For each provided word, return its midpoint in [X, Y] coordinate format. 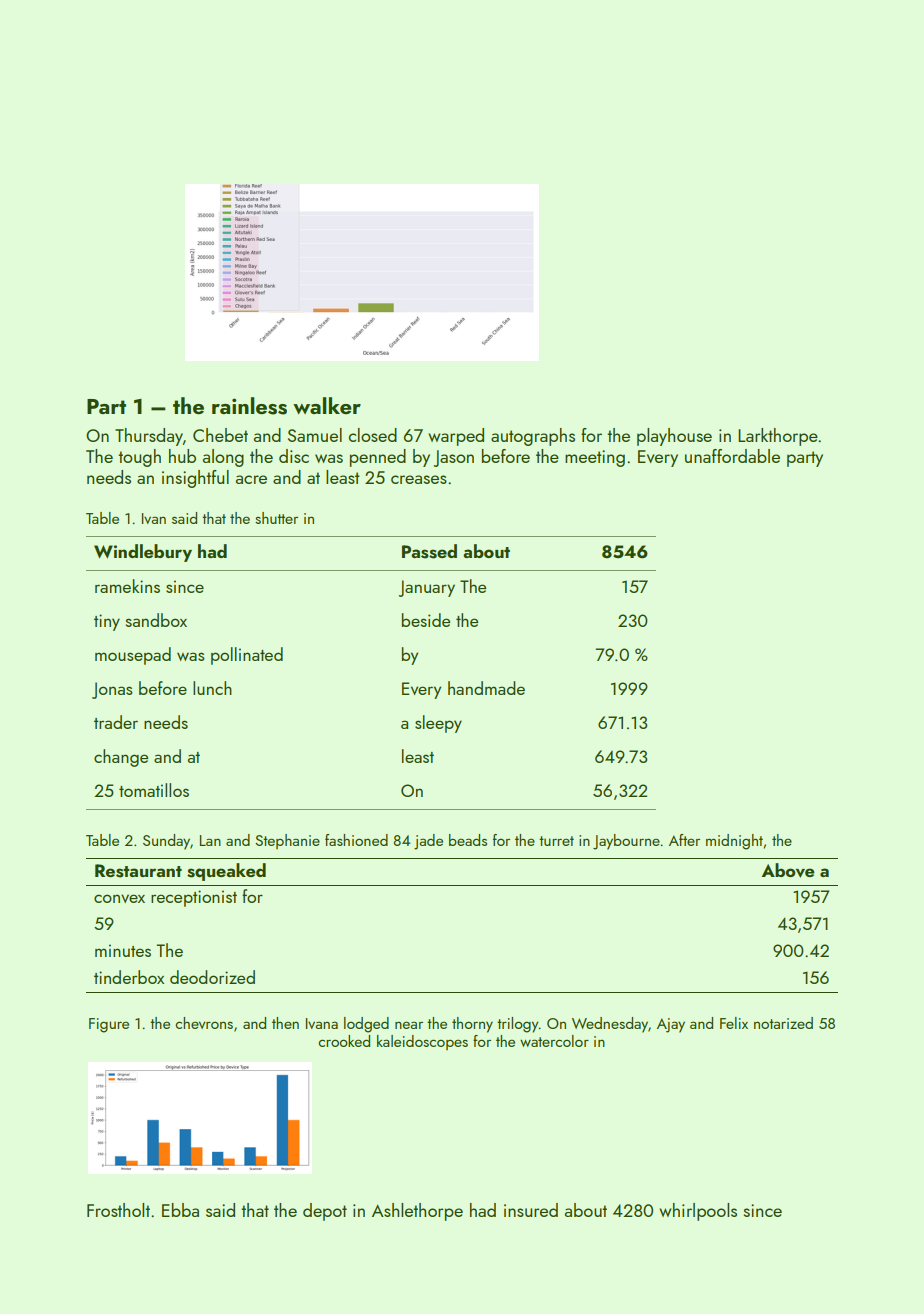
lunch [212, 688]
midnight [734, 842]
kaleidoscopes [422, 1042]
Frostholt [118, 1210]
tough [139, 458]
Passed [429, 551]
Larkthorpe [778, 437]
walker [327, 405]
